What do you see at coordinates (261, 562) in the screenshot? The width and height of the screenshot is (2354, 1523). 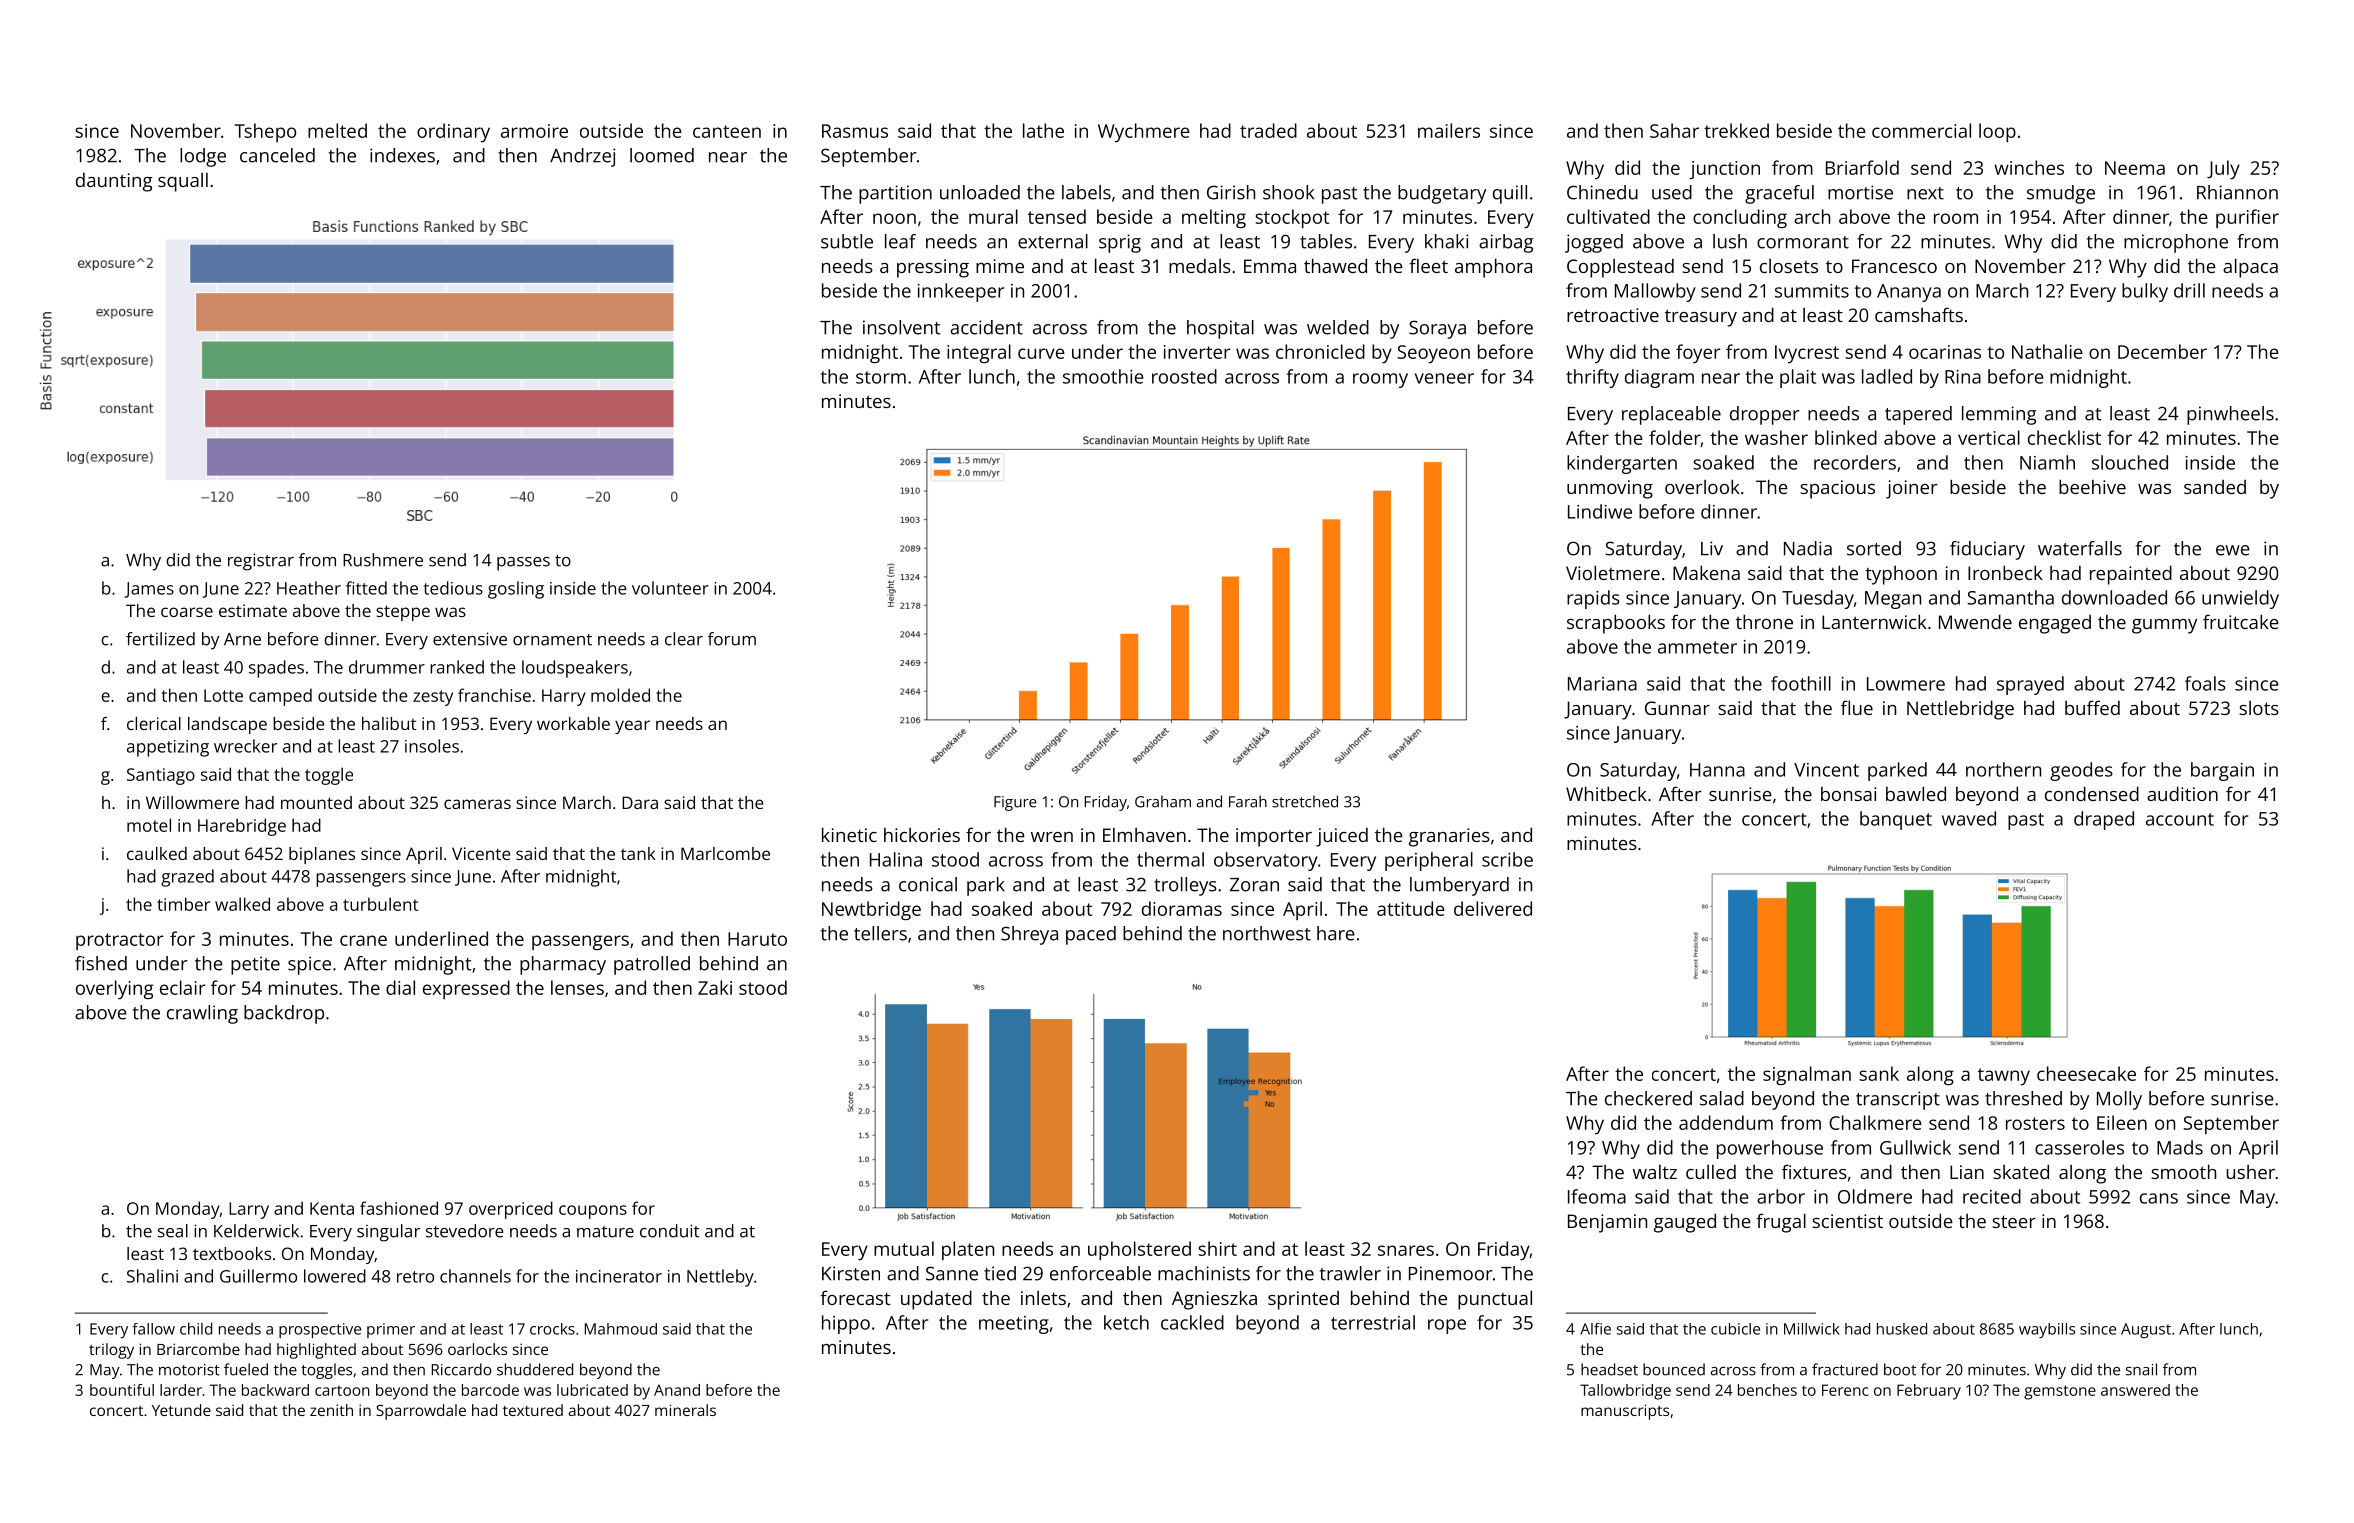 I see `registrar` at bounding box center [261, 562].
